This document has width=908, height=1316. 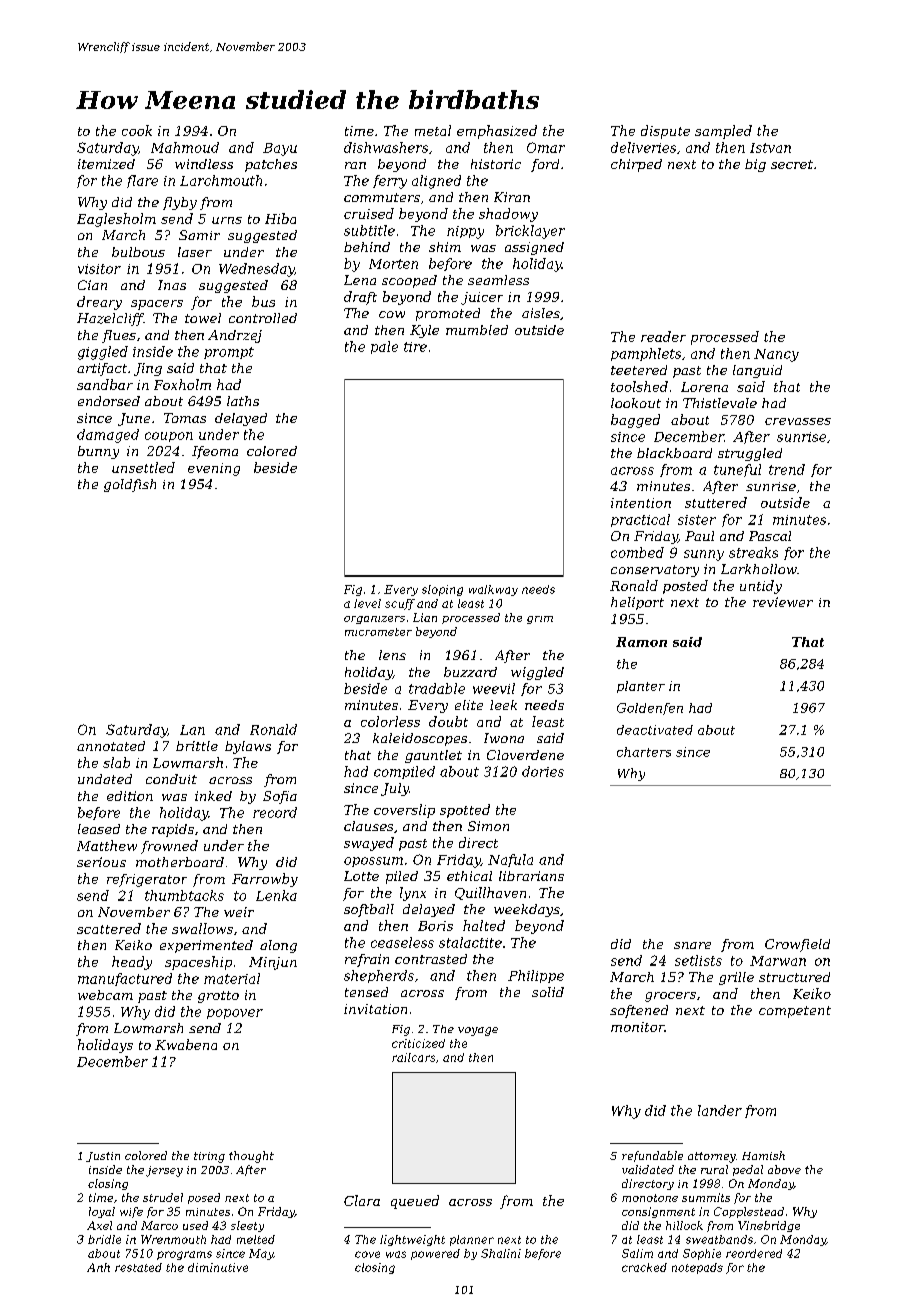 I want to click on reader, so click(x=663, y=336).
